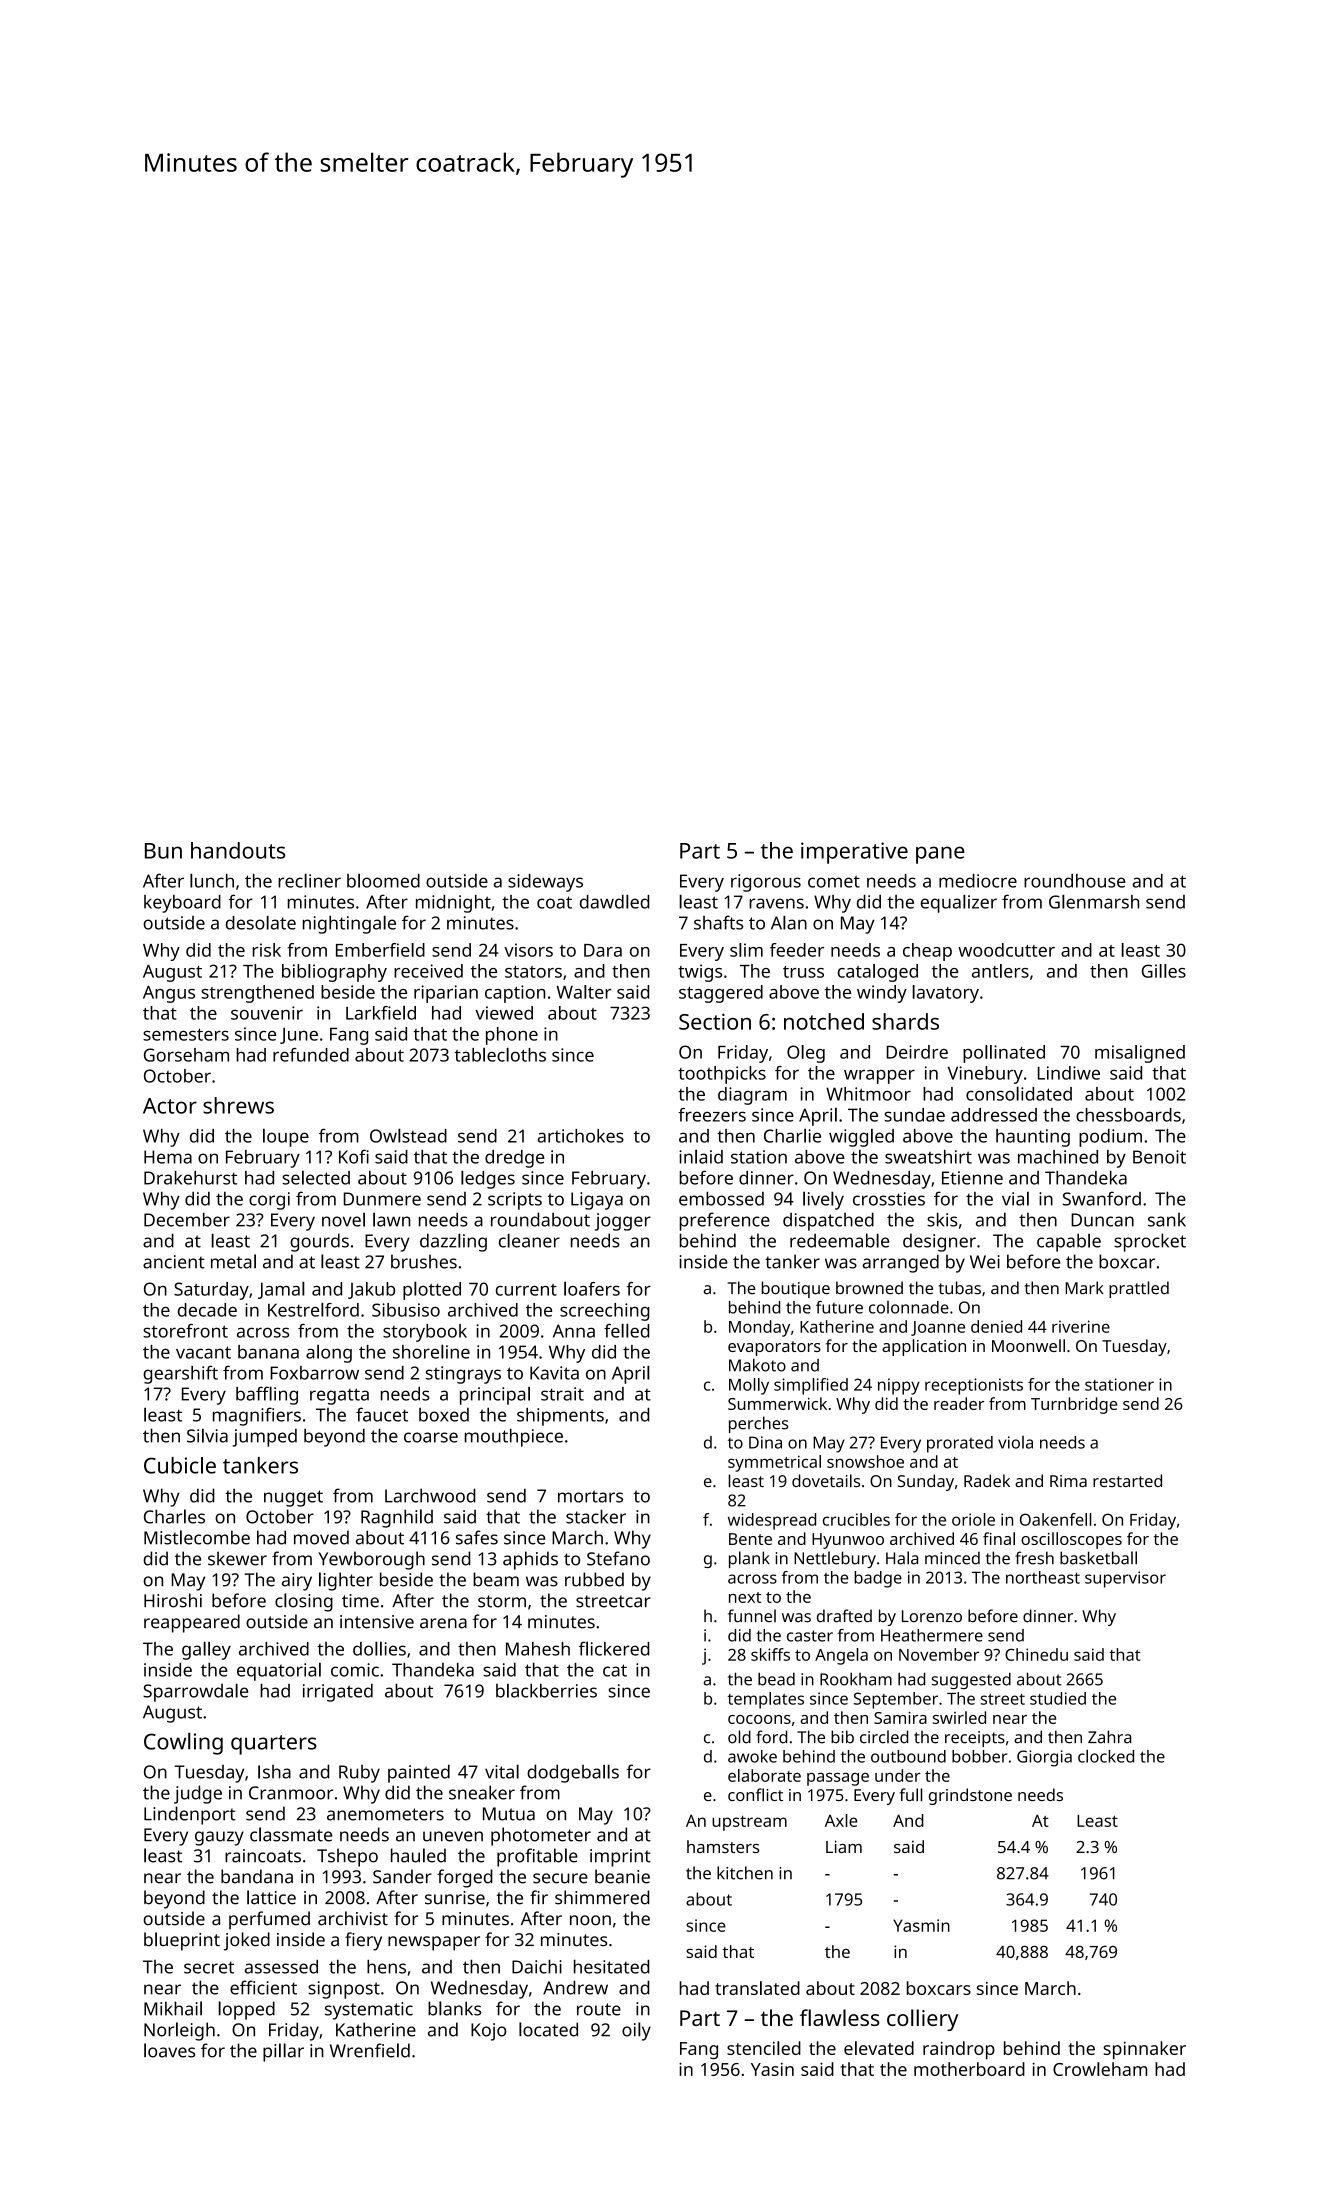  What do you see at coordinates (383, 880) in the screenshot?
I see `bloomed` at bounding box center [383, 880].
